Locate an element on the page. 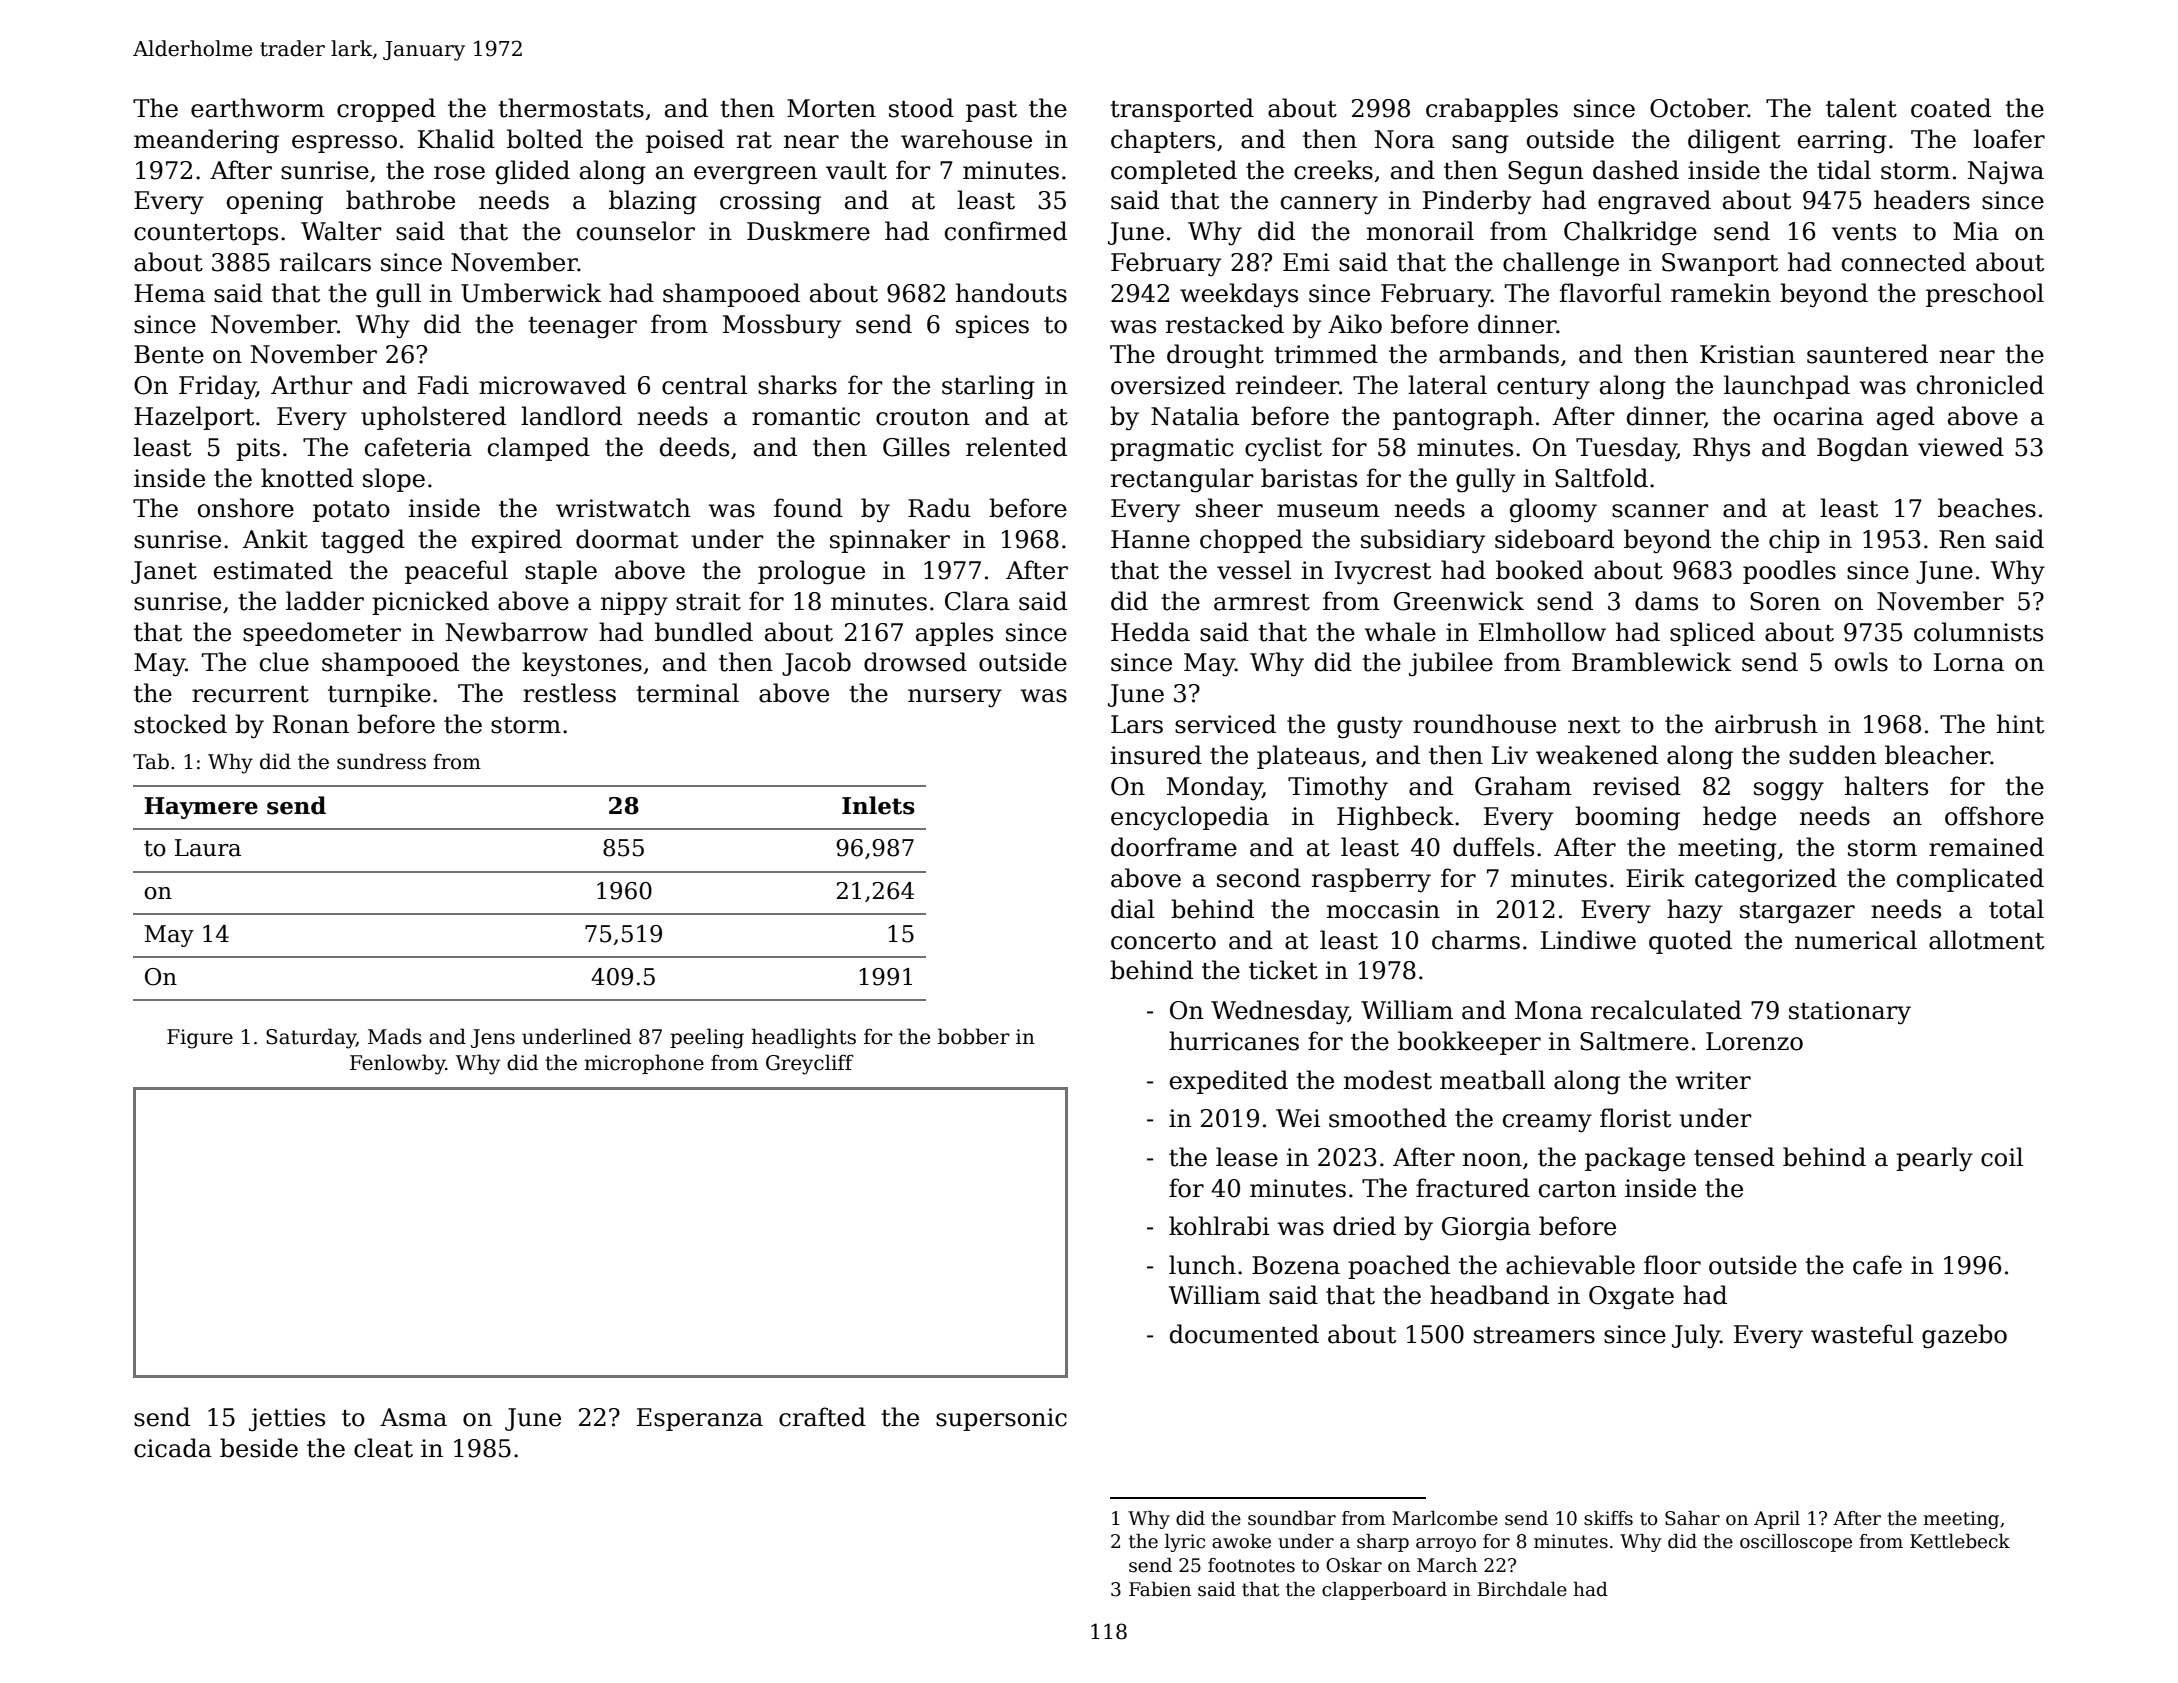 This page has width=2178, height=1683. Hanne is located at coordinates (1150, 539).
